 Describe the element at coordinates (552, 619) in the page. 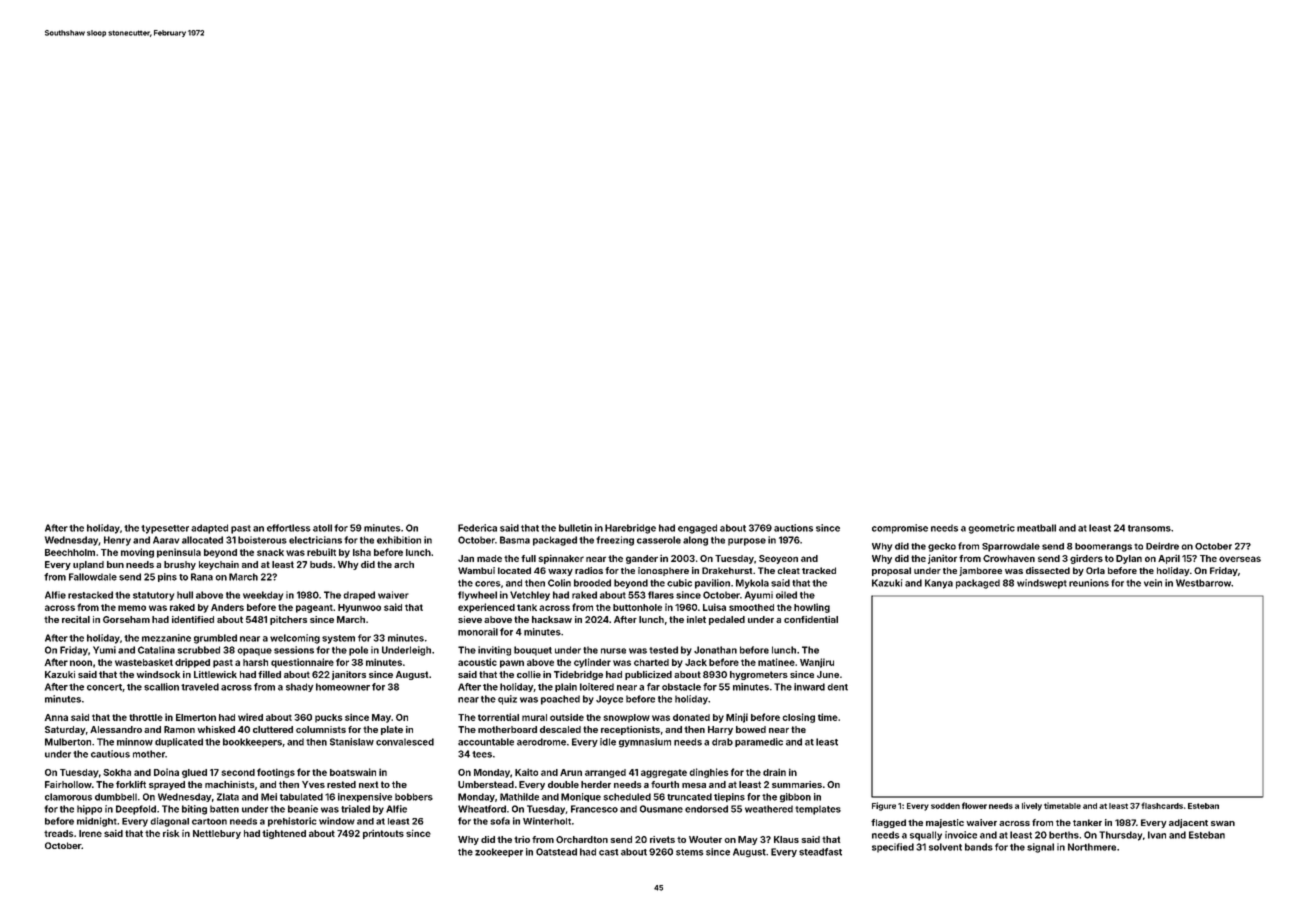

I see `hacksaw` at that location.
